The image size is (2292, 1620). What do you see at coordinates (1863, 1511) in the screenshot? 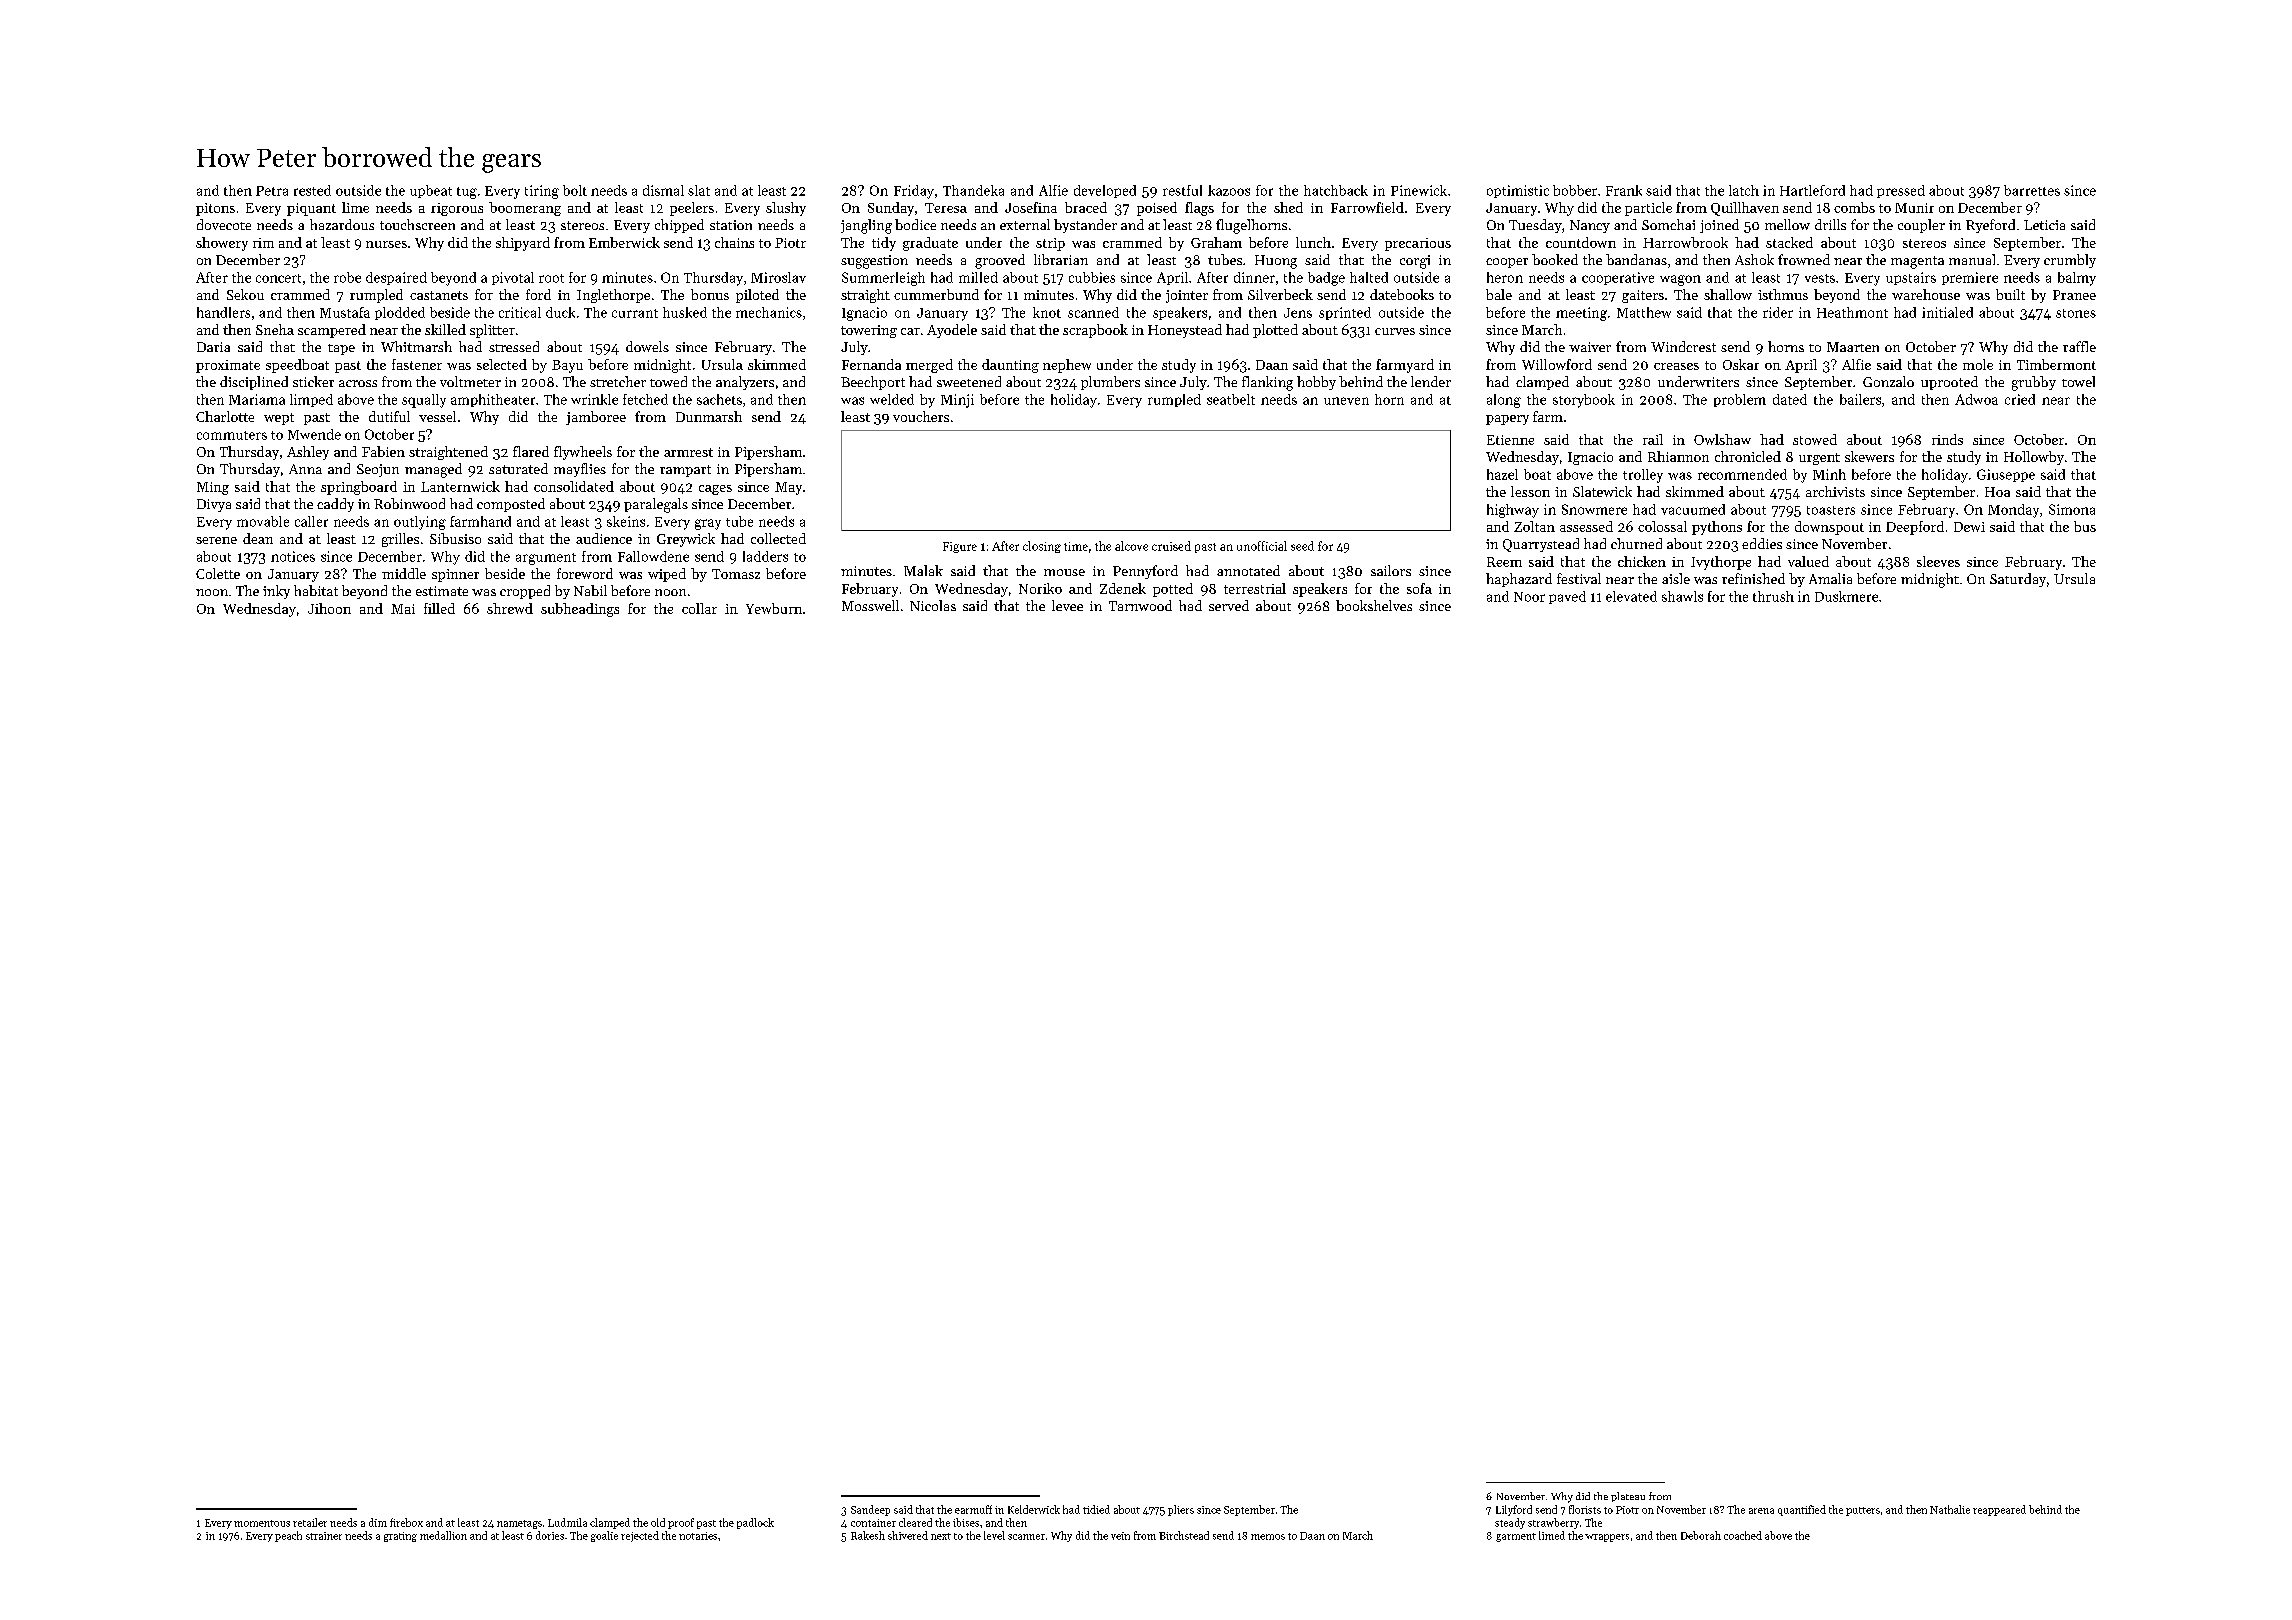
I see `putters` at bounding box center [1863, 1511].
